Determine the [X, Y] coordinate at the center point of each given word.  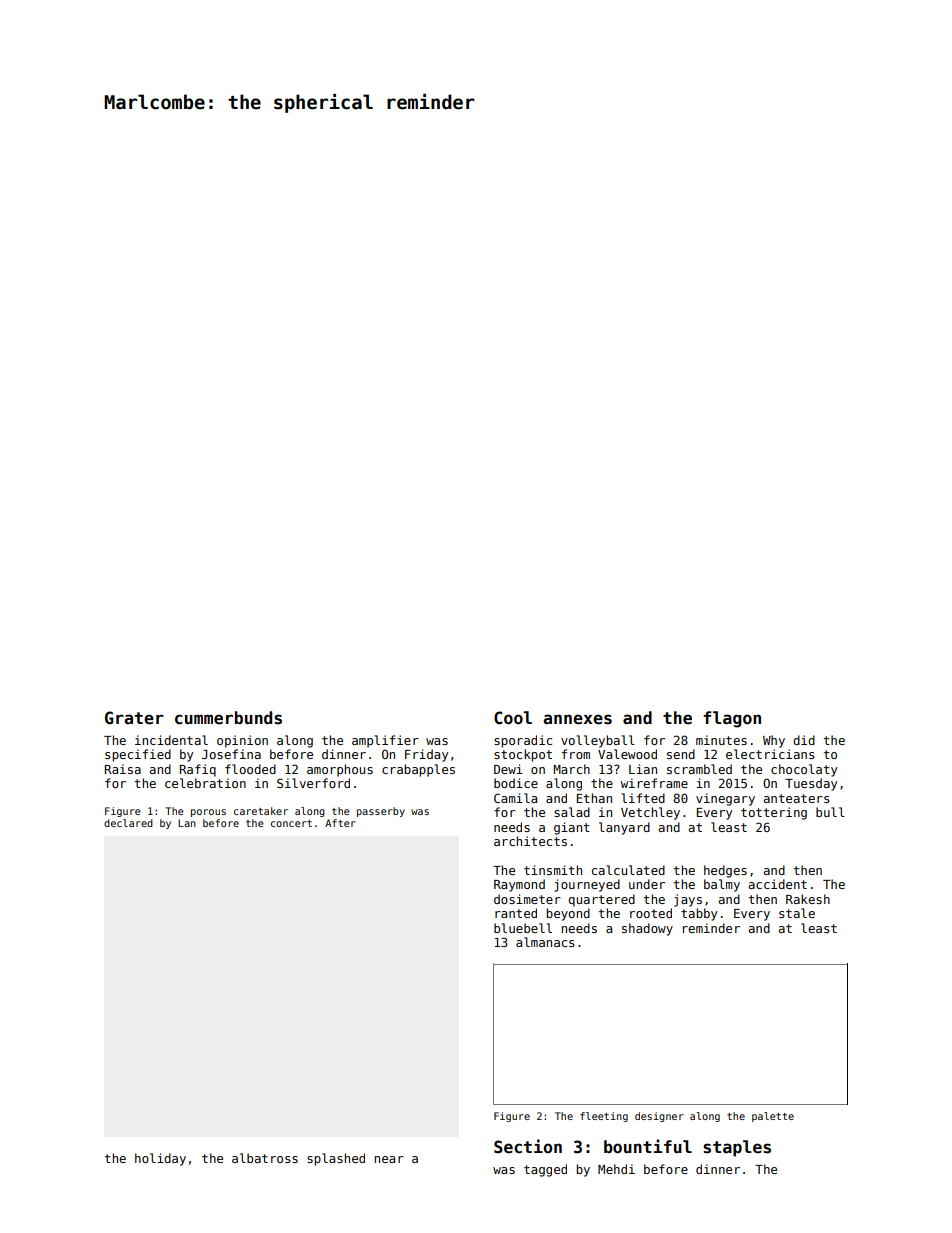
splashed [336, 1159]
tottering [774, 813]
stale [797, 913]
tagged [545, 1170]
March [572, 769]
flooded [250, 769]
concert [291, 823]
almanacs [545, 942]
